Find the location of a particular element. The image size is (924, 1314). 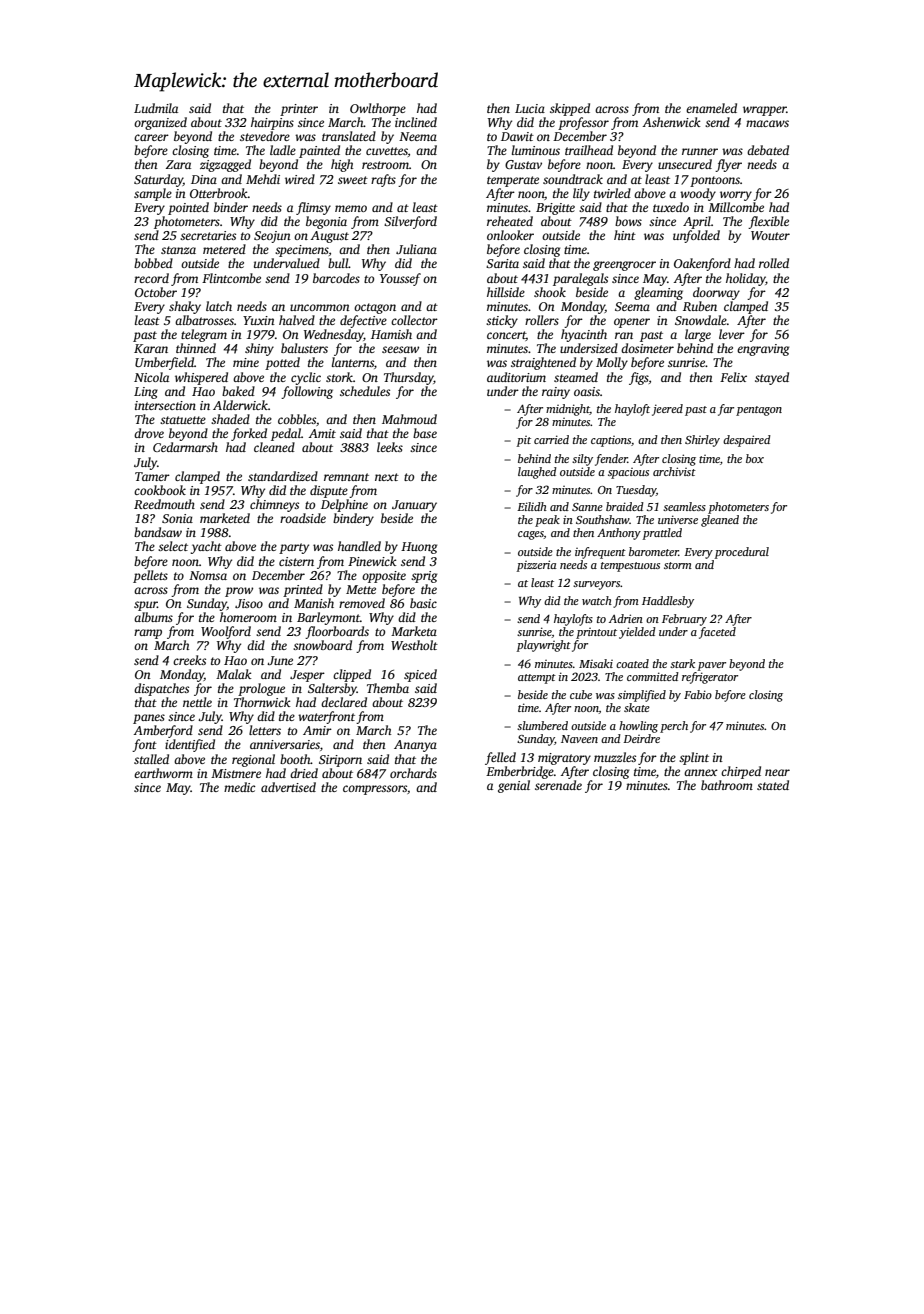

skipped is located at coordinates (570, 109).
